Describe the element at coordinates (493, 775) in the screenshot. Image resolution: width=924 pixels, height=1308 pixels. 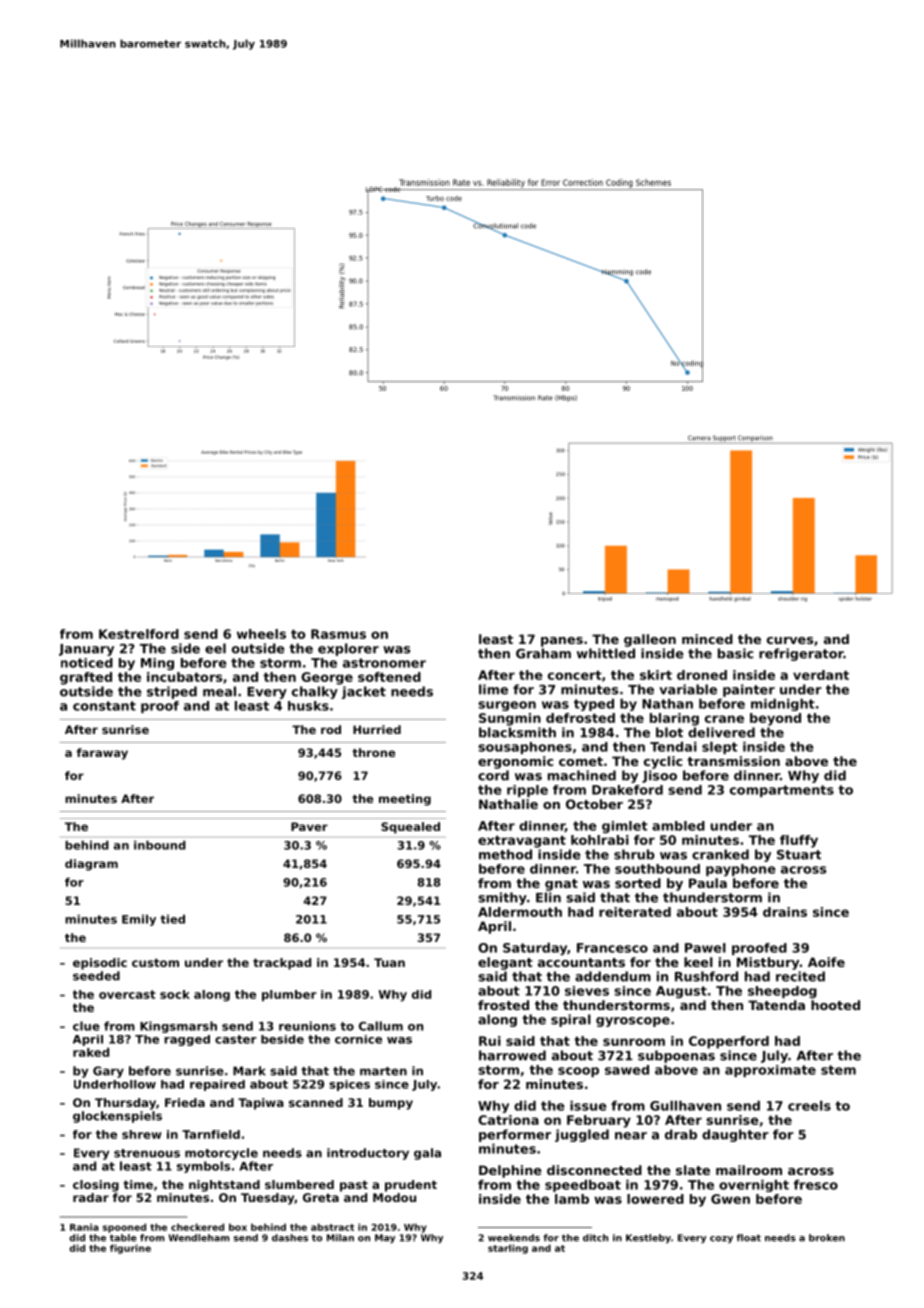
I see `cord` at that location.
